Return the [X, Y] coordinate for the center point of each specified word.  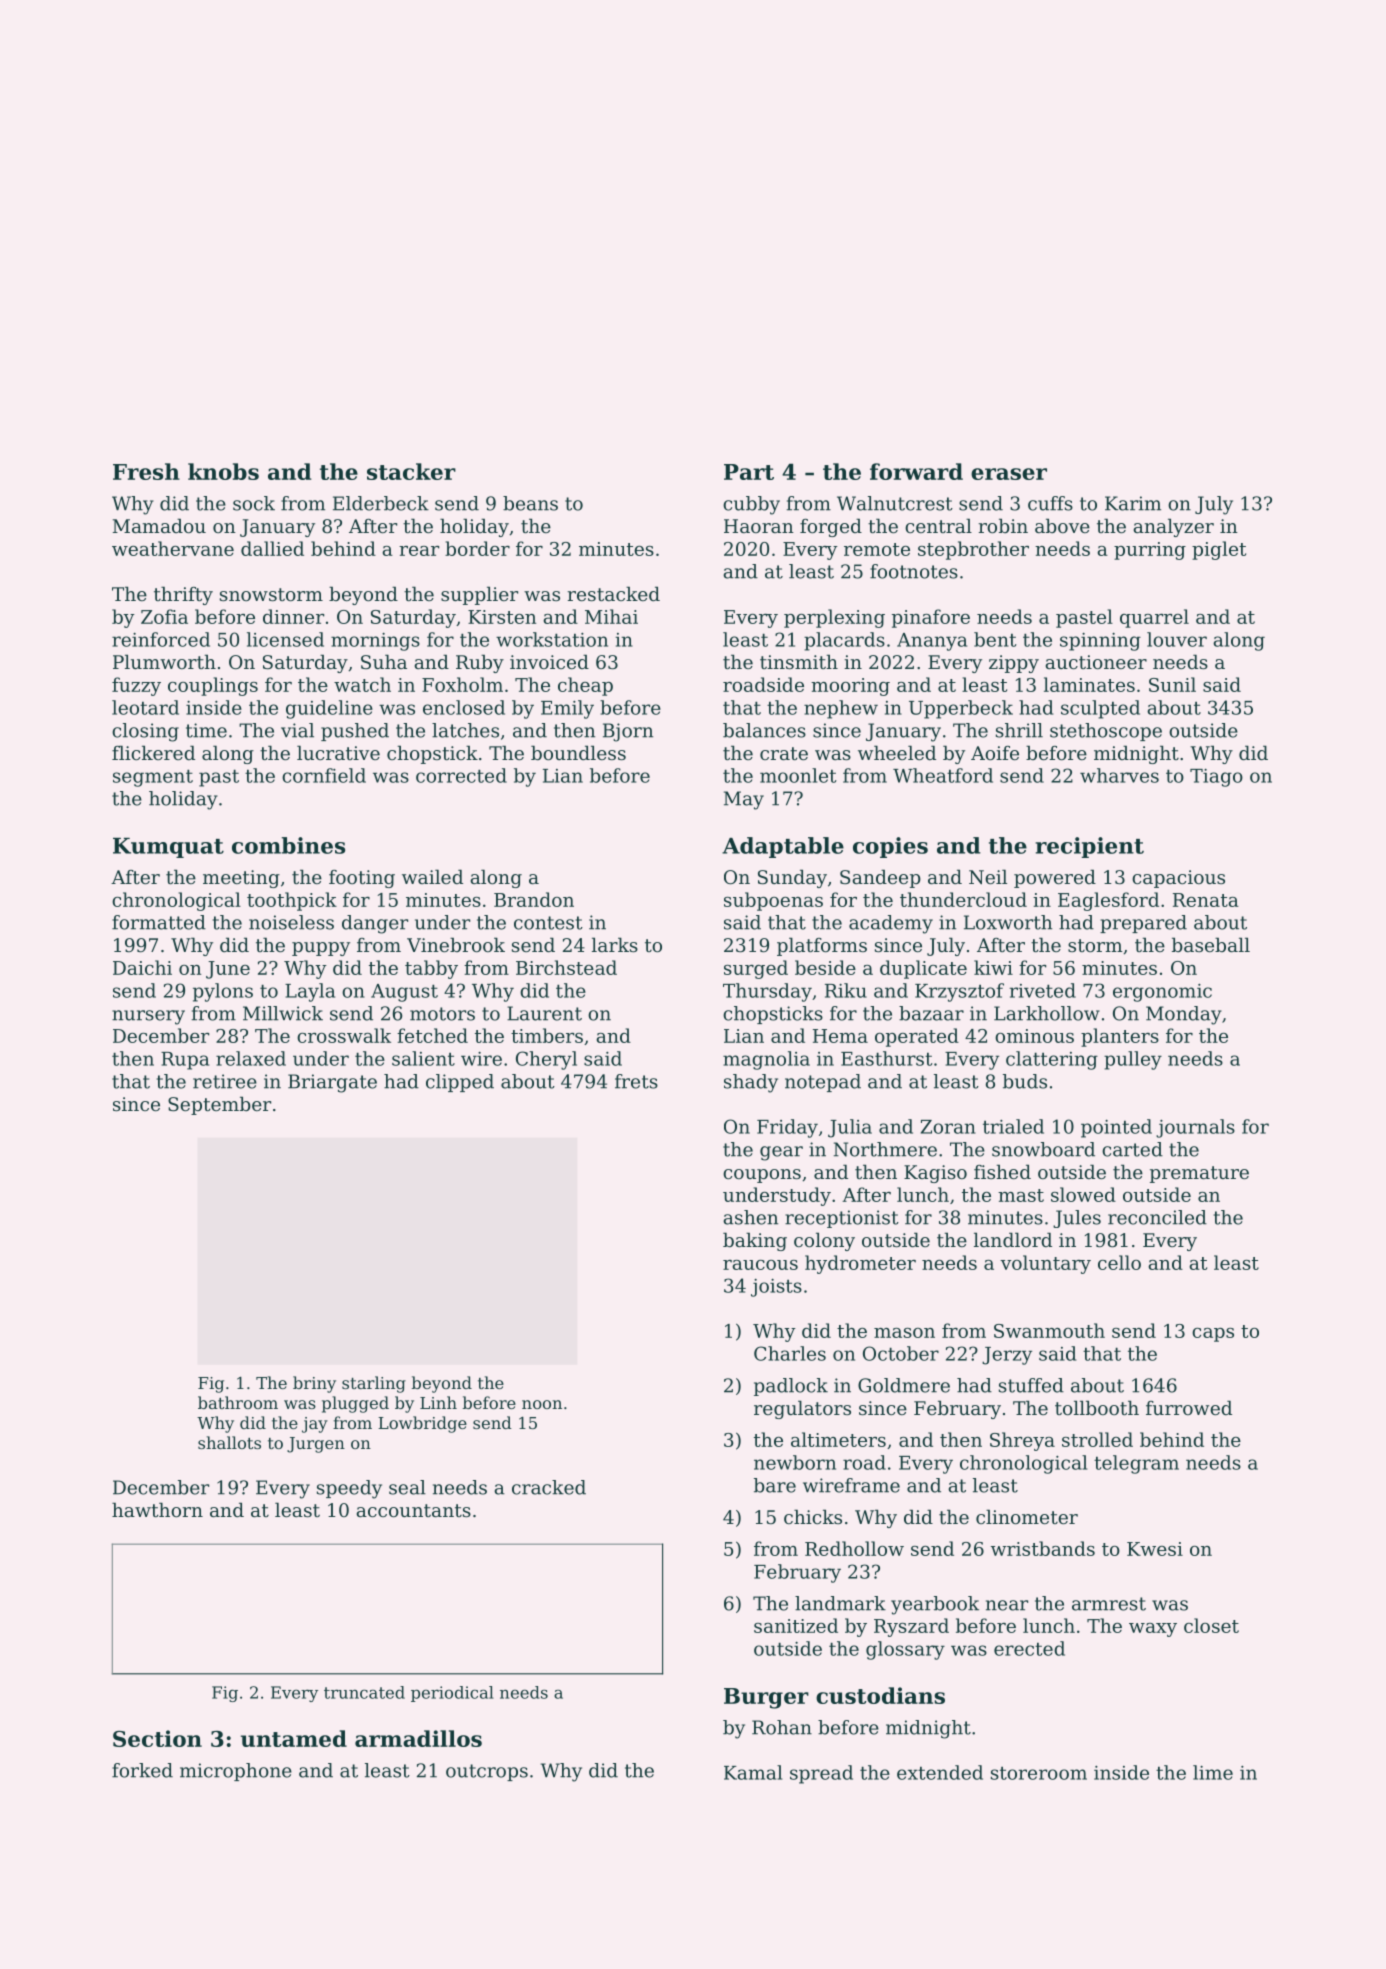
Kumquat [168, 848]
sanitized [796, 1625]
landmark [840, 1603]
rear [419, 551]
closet [1211, 1625]
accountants [414, 1510]
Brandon [534, 899]
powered [1055, 878]
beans [530, 503]
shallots [229, 1442]
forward [916, 471]
